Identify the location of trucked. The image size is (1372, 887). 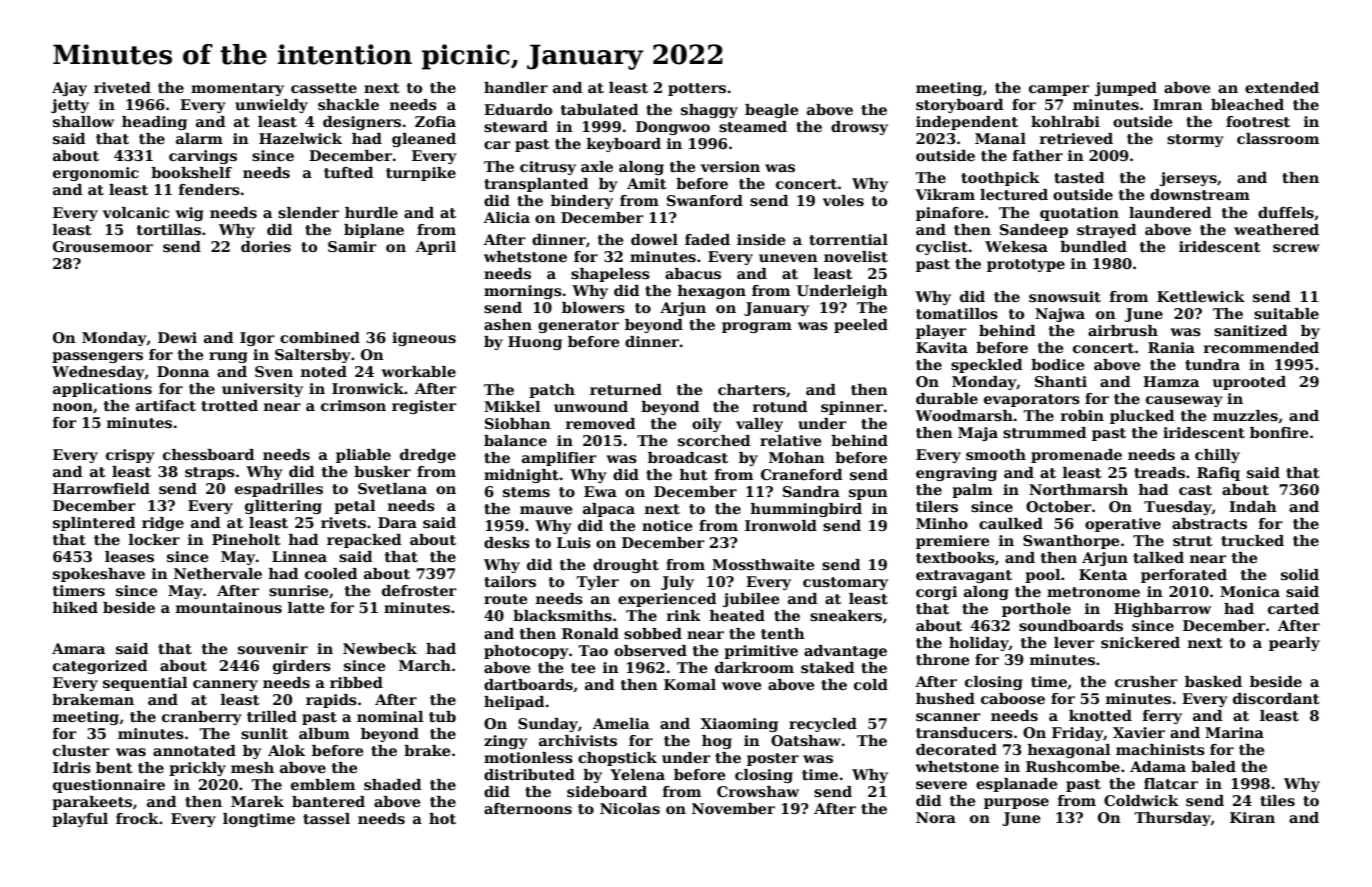
(1252, 540).
